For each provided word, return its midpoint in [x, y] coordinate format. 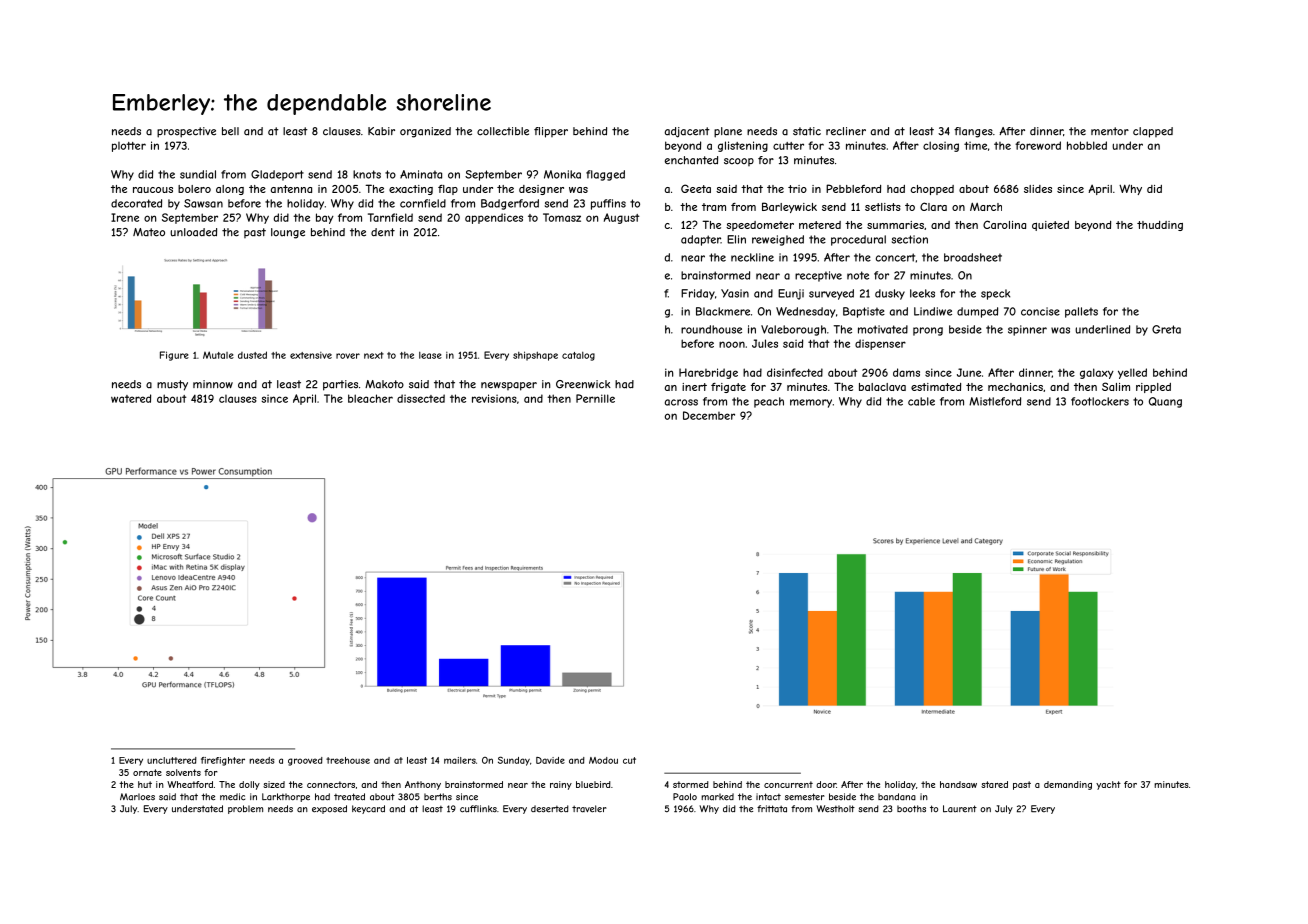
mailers [460, 760]
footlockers [1100, 401]
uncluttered [172, 760]
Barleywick [789, 207]
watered [131, 398]
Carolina [1004, 224]
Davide [550, 760]
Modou [603, 760]
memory [811, 403]
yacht [1108, 785]
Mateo [149, 232]
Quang [1165, 402]
